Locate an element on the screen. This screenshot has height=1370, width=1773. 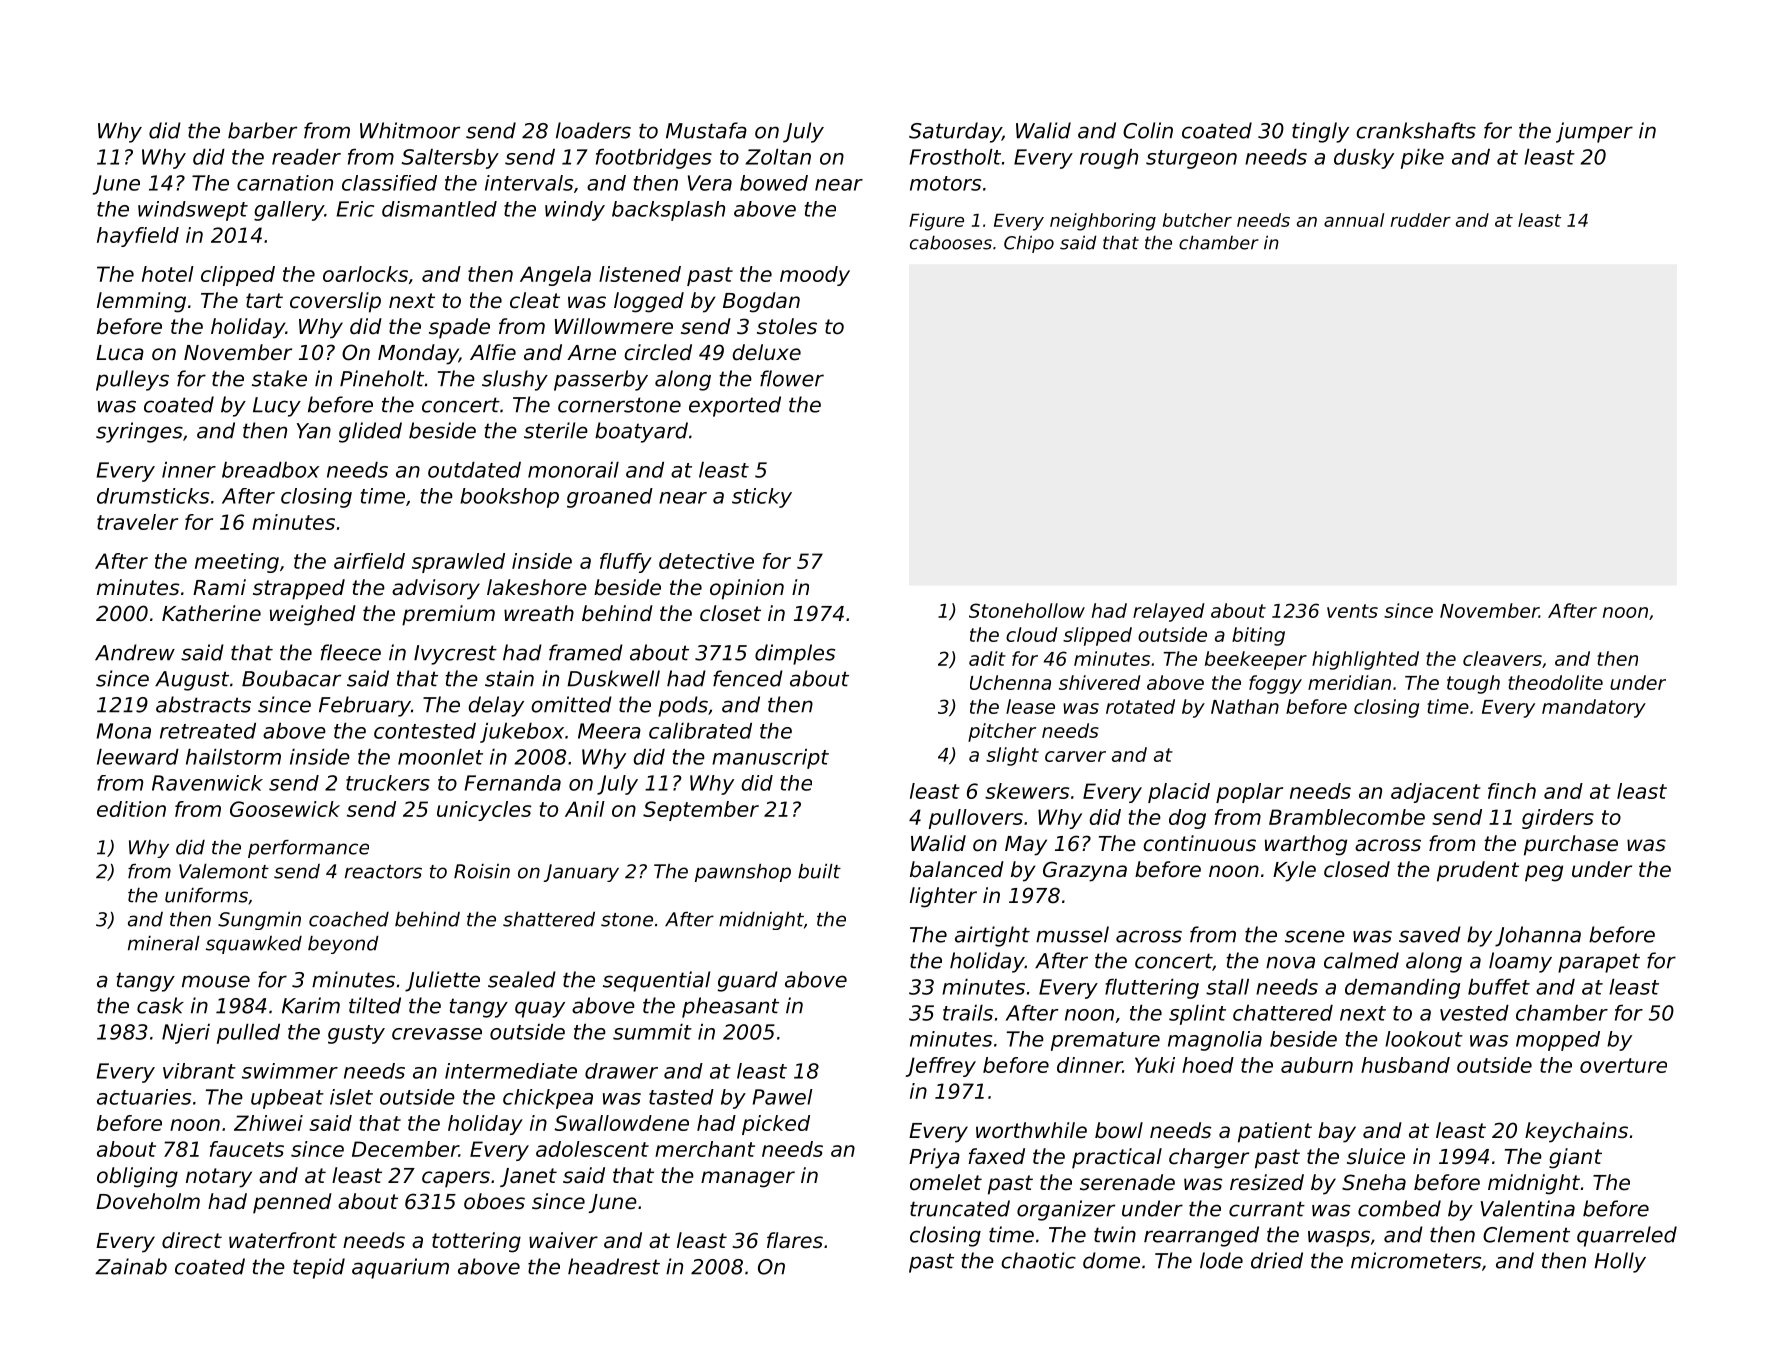
headrest is located at coordinates (614, 1266).
